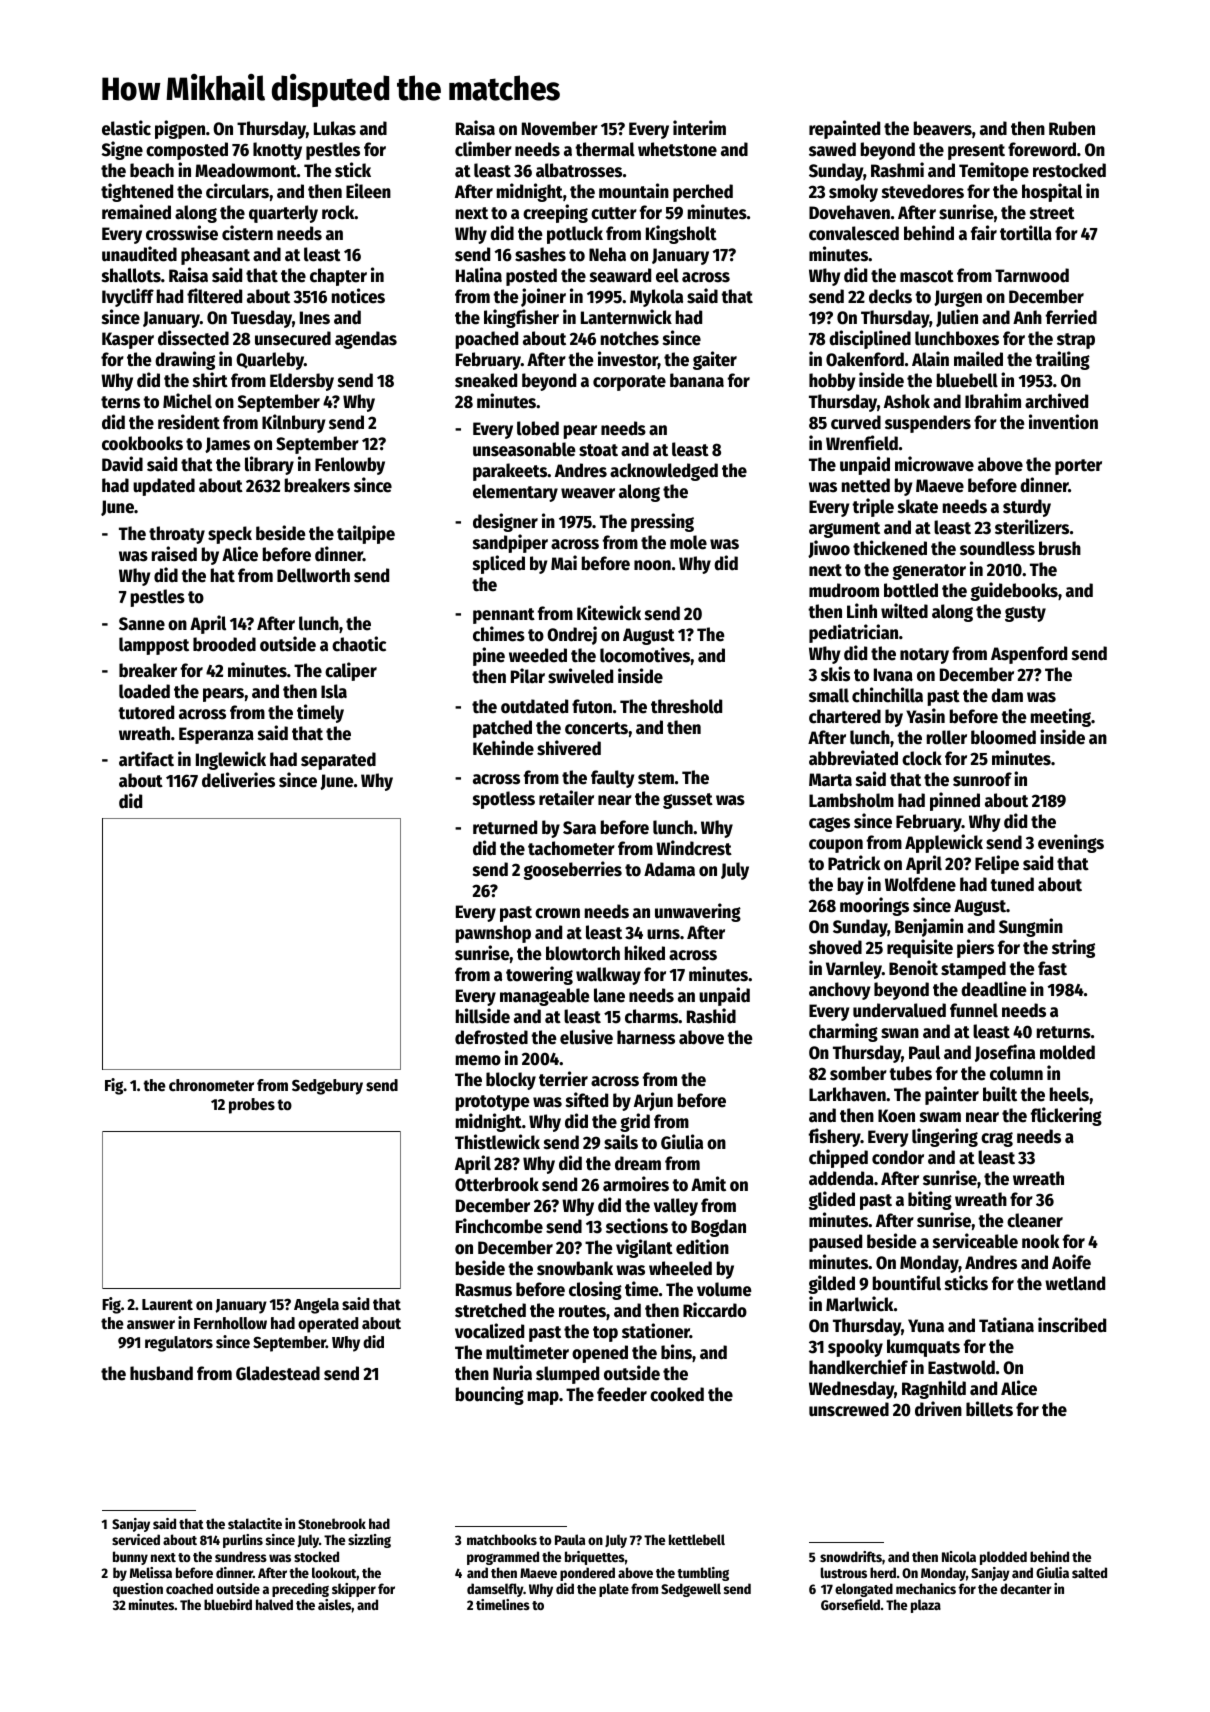 This page has height=1712, width=1210. Describe the element at coordinates (854, 233) in the page. I see `convalesced` at that location.
